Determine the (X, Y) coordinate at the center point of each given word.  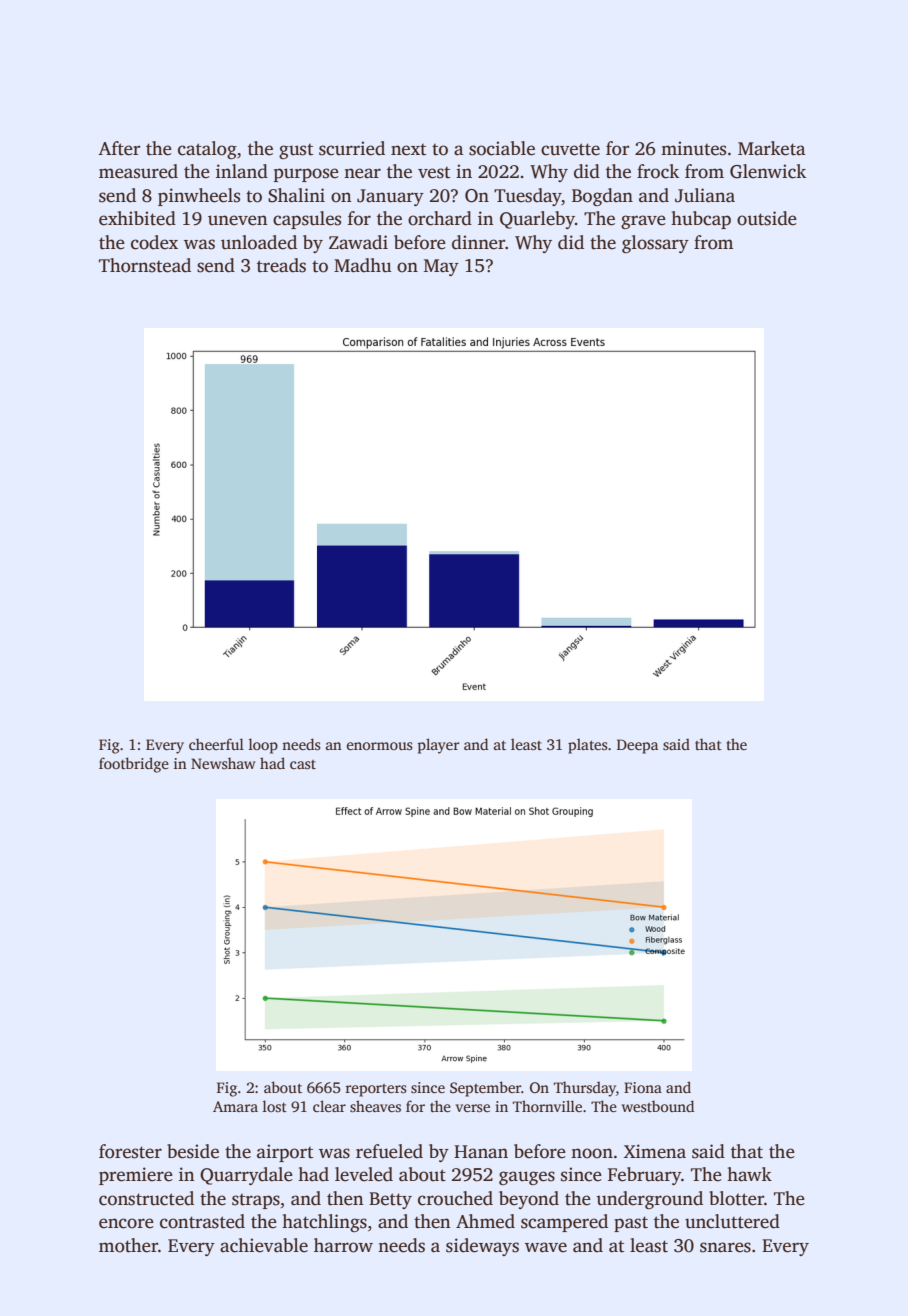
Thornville (547, 1106)
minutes (693, 148)
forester (130, 1151)
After (119, 148)
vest (434, 173)
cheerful (216, 744)
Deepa (637, 746)
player (439, 746)
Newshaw (223, 763)
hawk (749, 1174)
